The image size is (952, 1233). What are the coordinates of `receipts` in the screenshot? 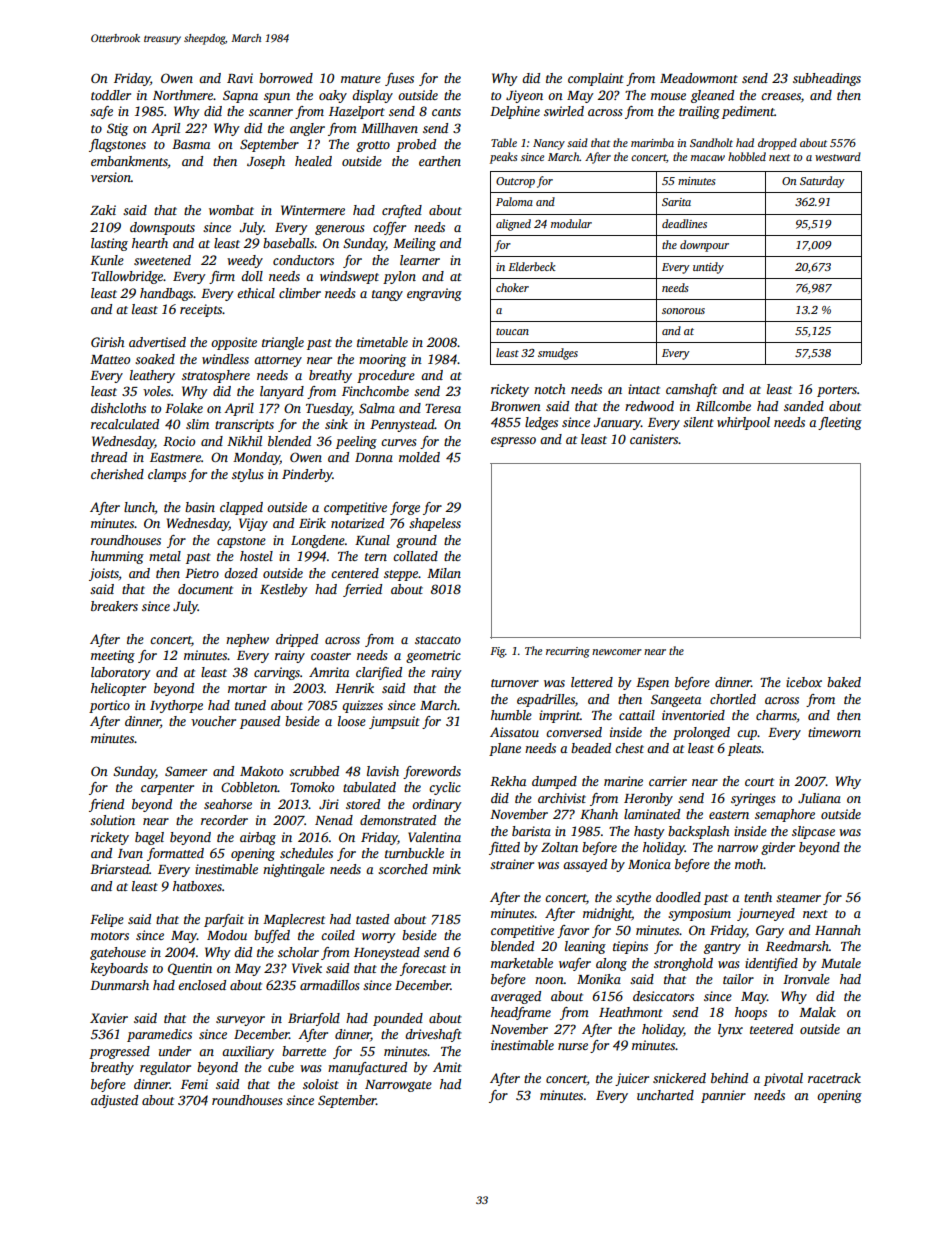 It's located at (201, 310).
